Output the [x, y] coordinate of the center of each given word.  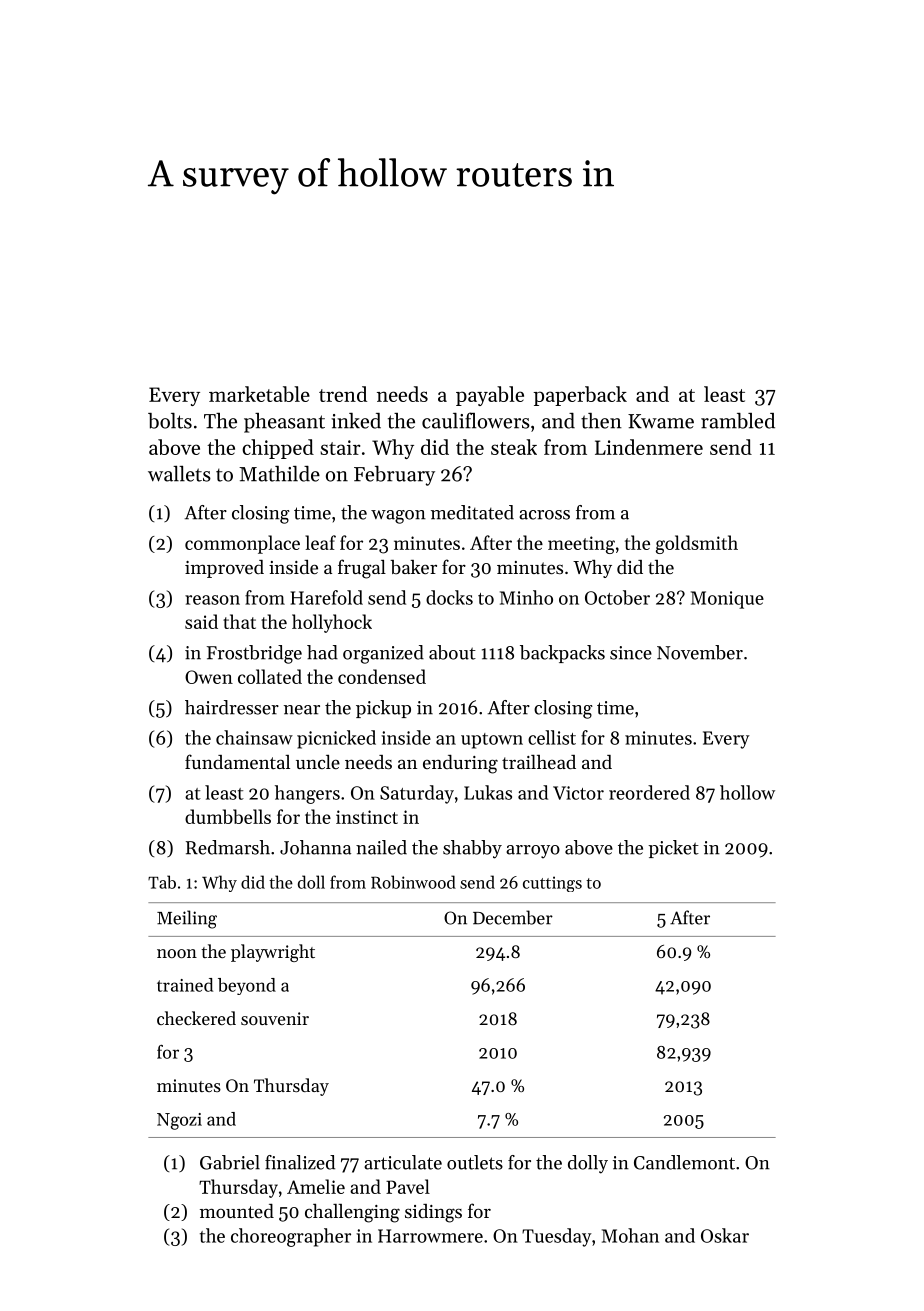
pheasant [284, 423]
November [700, 652]
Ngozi [179, 1121]
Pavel [408, 1186]
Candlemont [684, 1162]
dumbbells [228, 816]
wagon [398, 517]
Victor [578, 793]
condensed [382, 676]
